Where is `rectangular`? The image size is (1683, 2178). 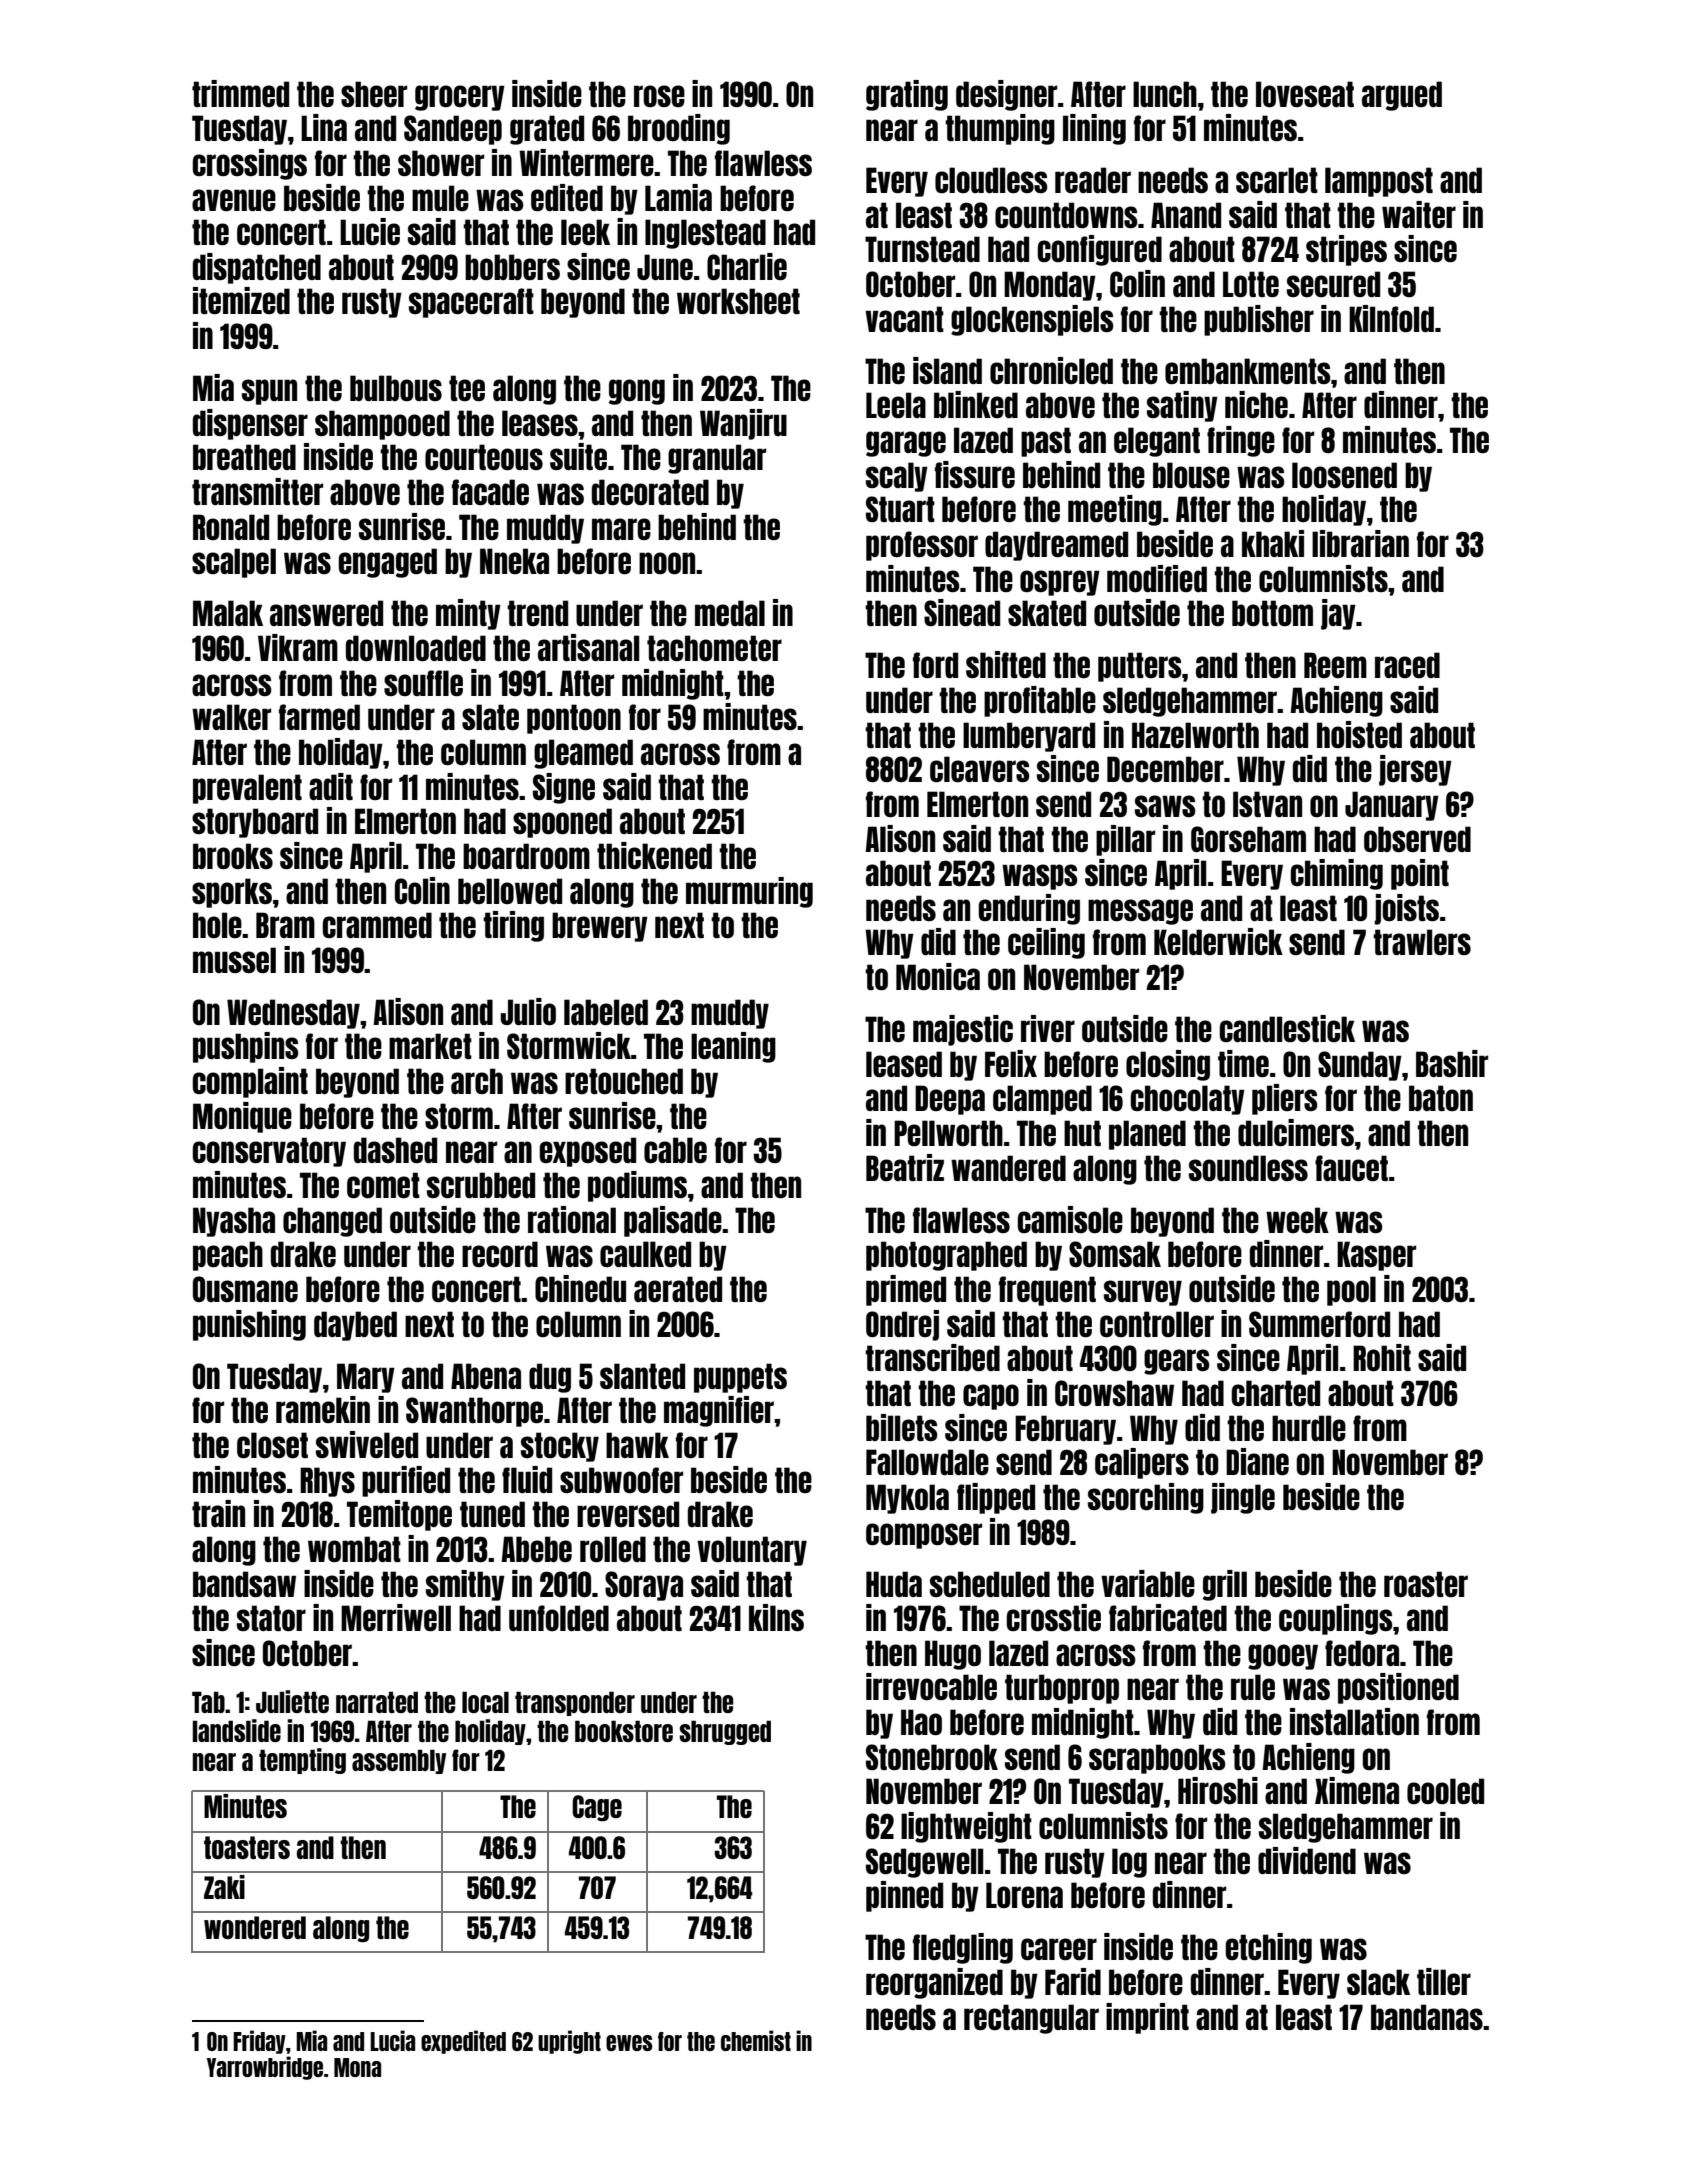
rectangular is located at coordinates (1031, 2019).
